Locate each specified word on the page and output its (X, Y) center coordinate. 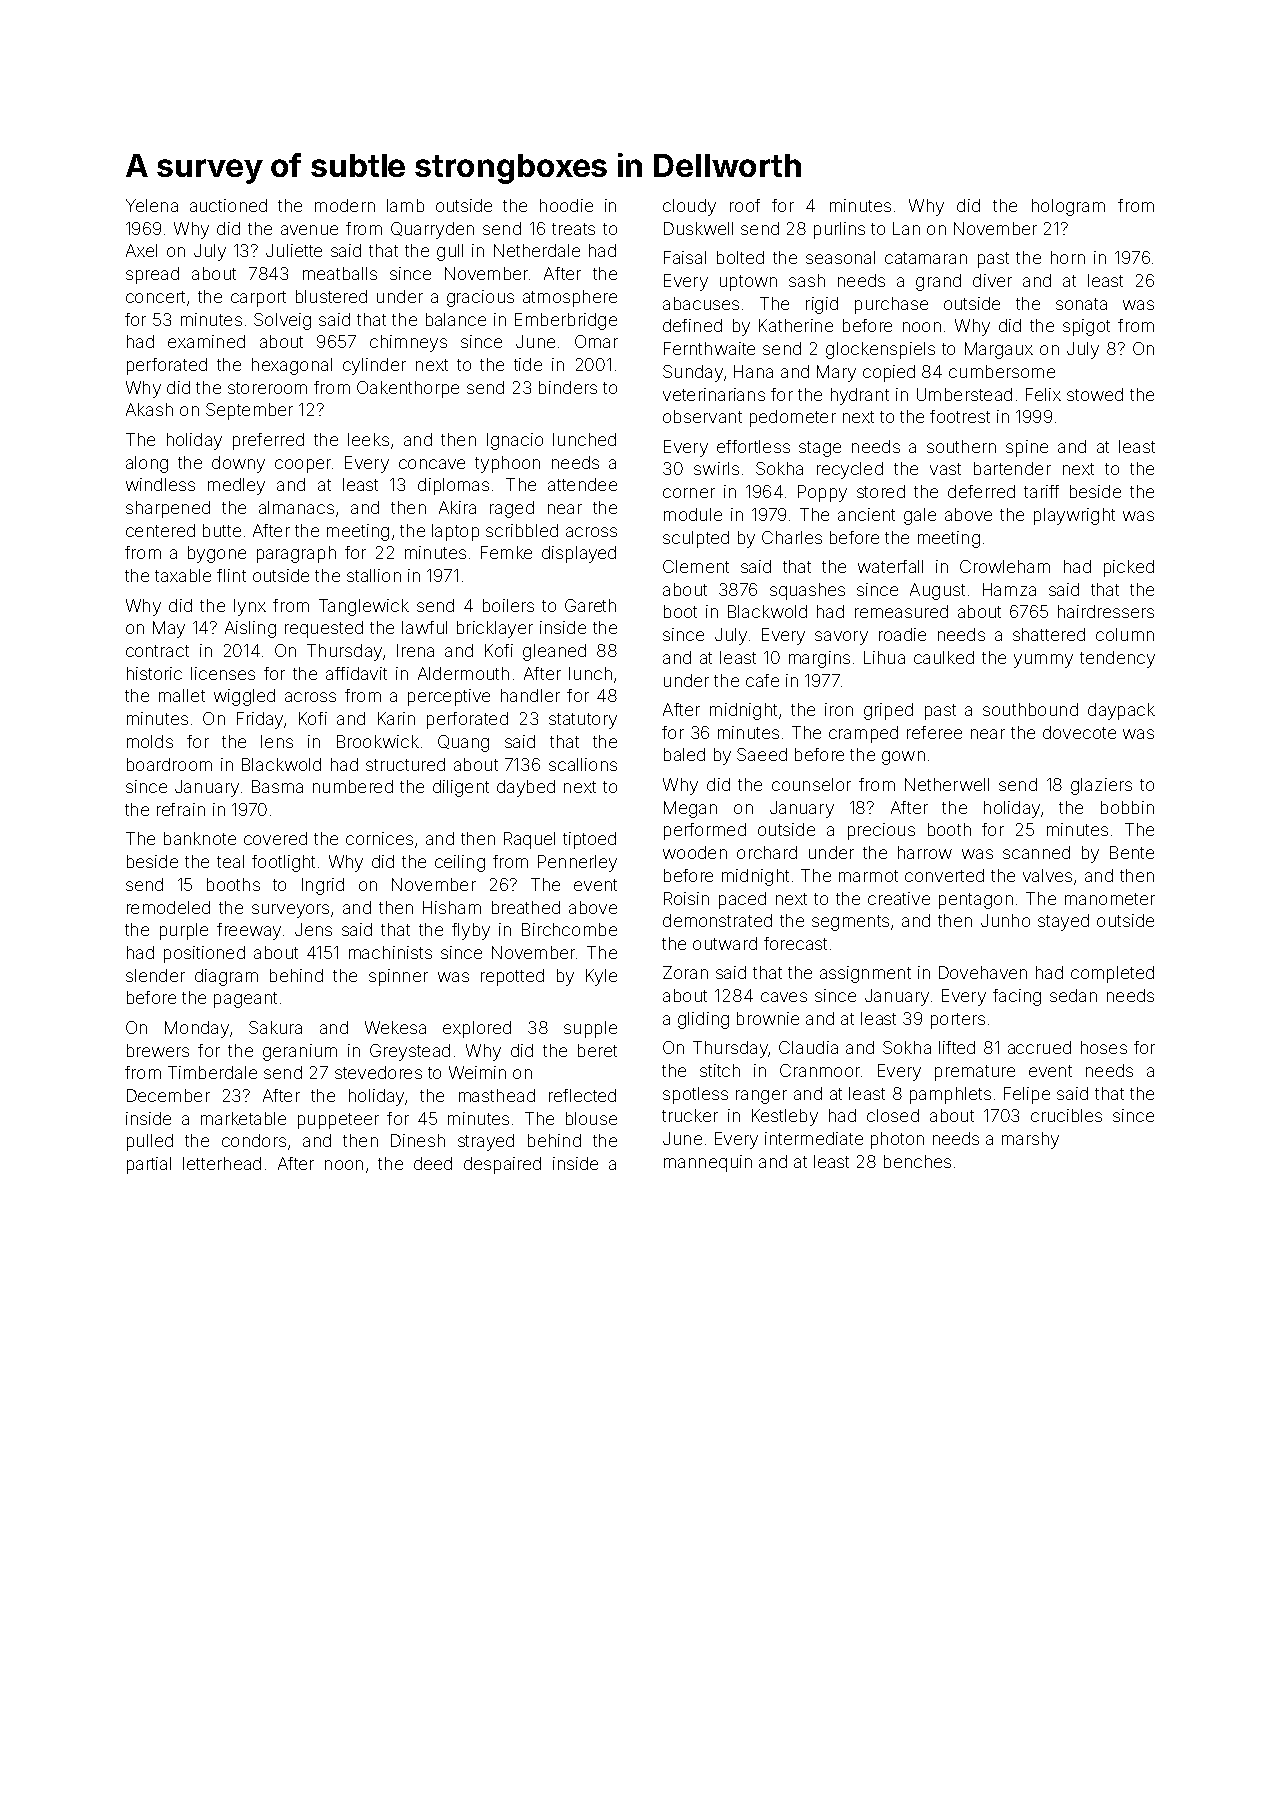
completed (1112, 974)
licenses (223, 673)
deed (433, 1163)
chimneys (408, 343)
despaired (502, 1165)
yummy (1043, 661)
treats (573, 229)
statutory (583, 721)
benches (917, 1161)
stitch (720, 1070)
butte (222, 530)
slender (155, 975)
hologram (1068, 207)
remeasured (901, 611)
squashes (807, 591)
